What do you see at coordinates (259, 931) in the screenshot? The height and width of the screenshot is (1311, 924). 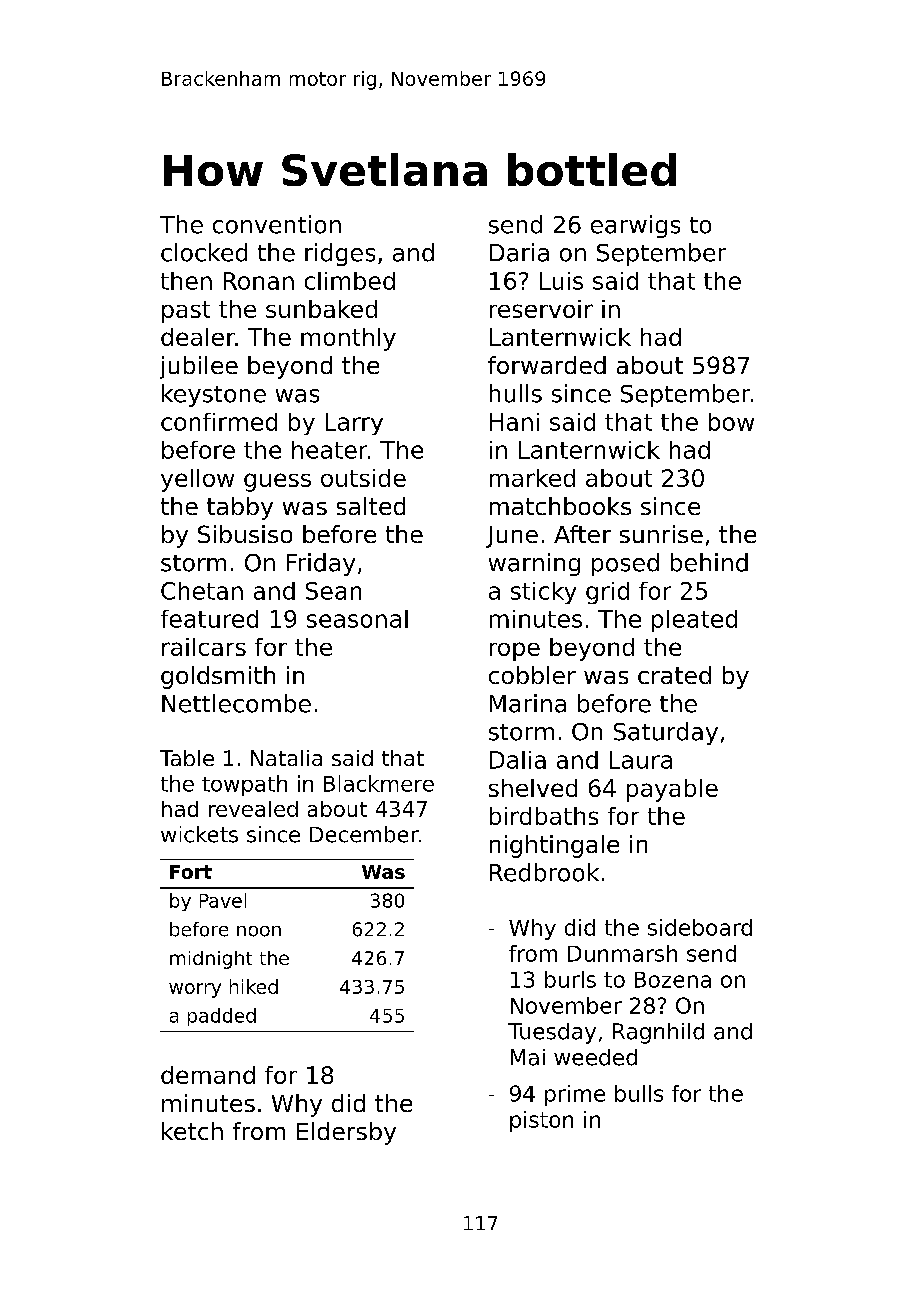 I see `noon` at bounding box center [259, 931].
